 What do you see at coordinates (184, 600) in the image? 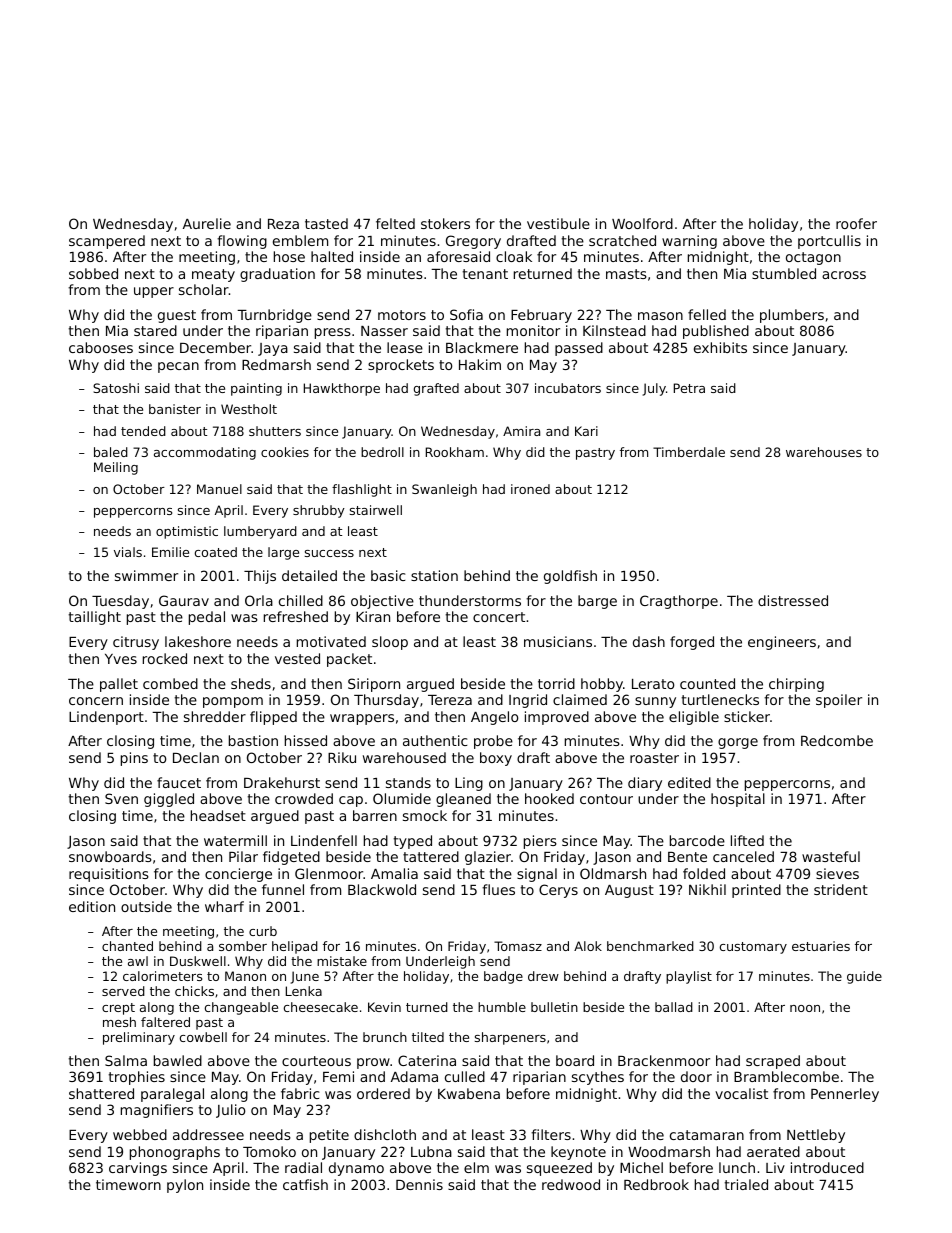
I see `Gaurav` at bounding box center [184, 600].
